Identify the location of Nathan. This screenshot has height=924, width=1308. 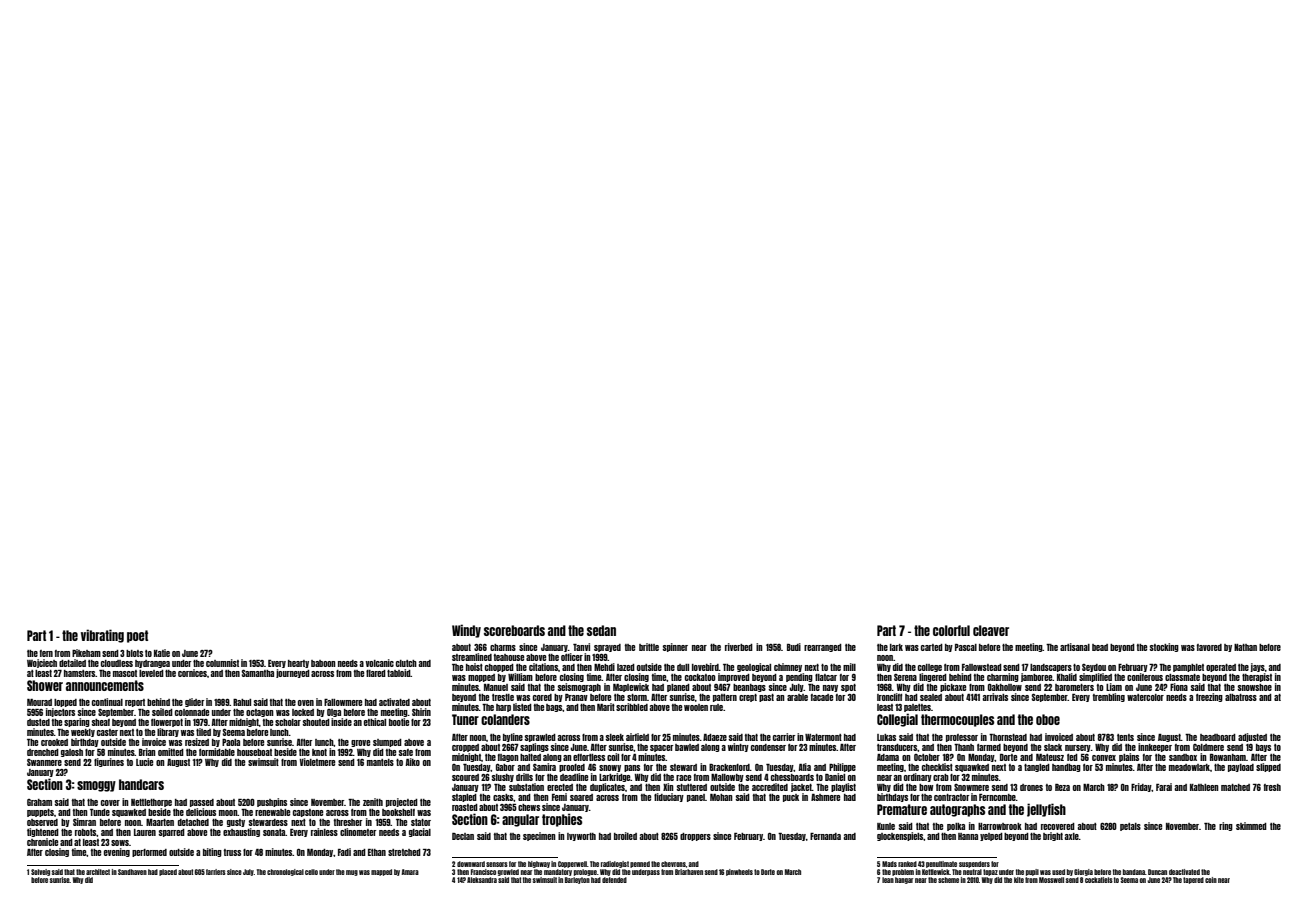
(1245, 647).
